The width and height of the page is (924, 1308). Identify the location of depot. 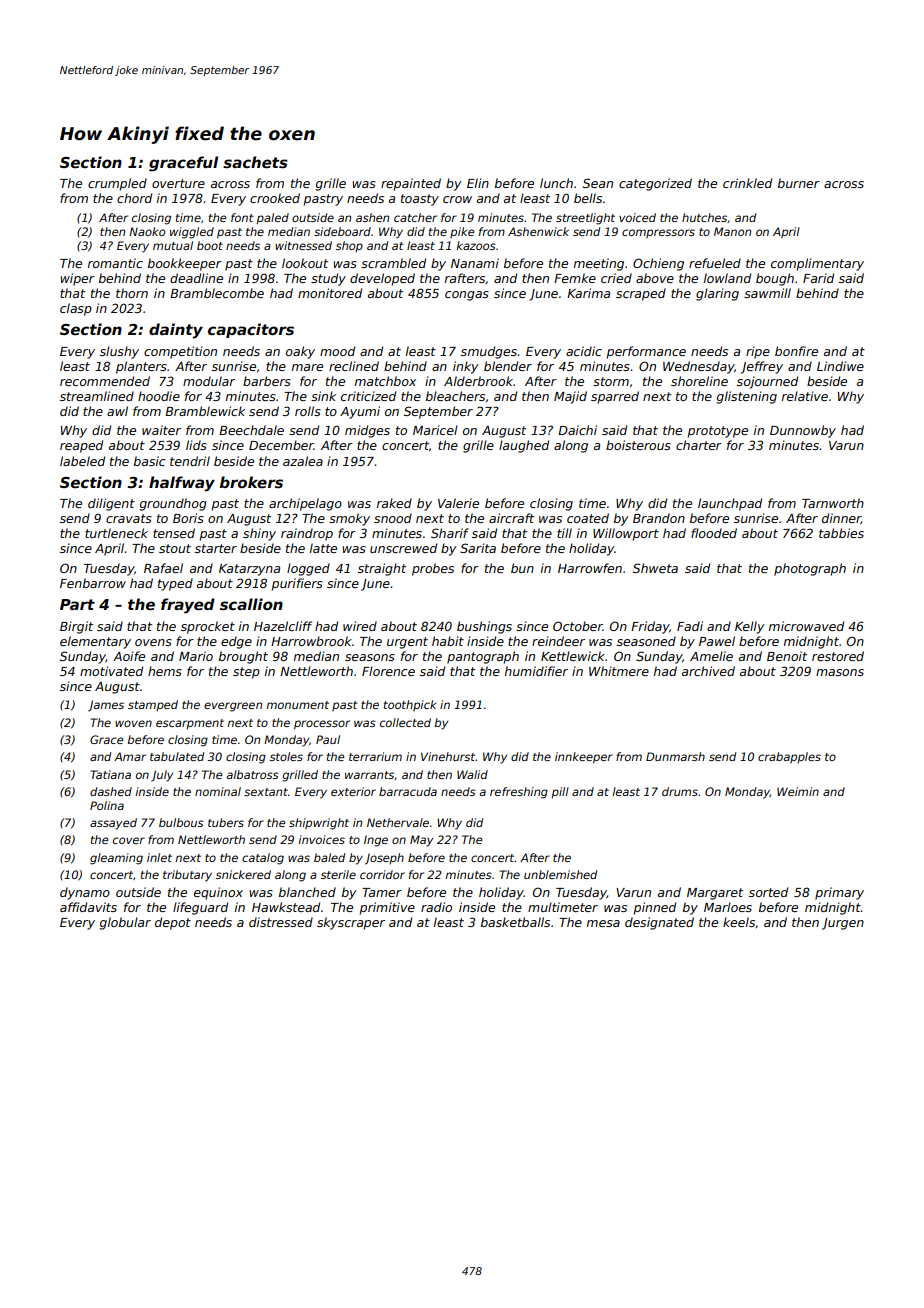
(173, 923).
